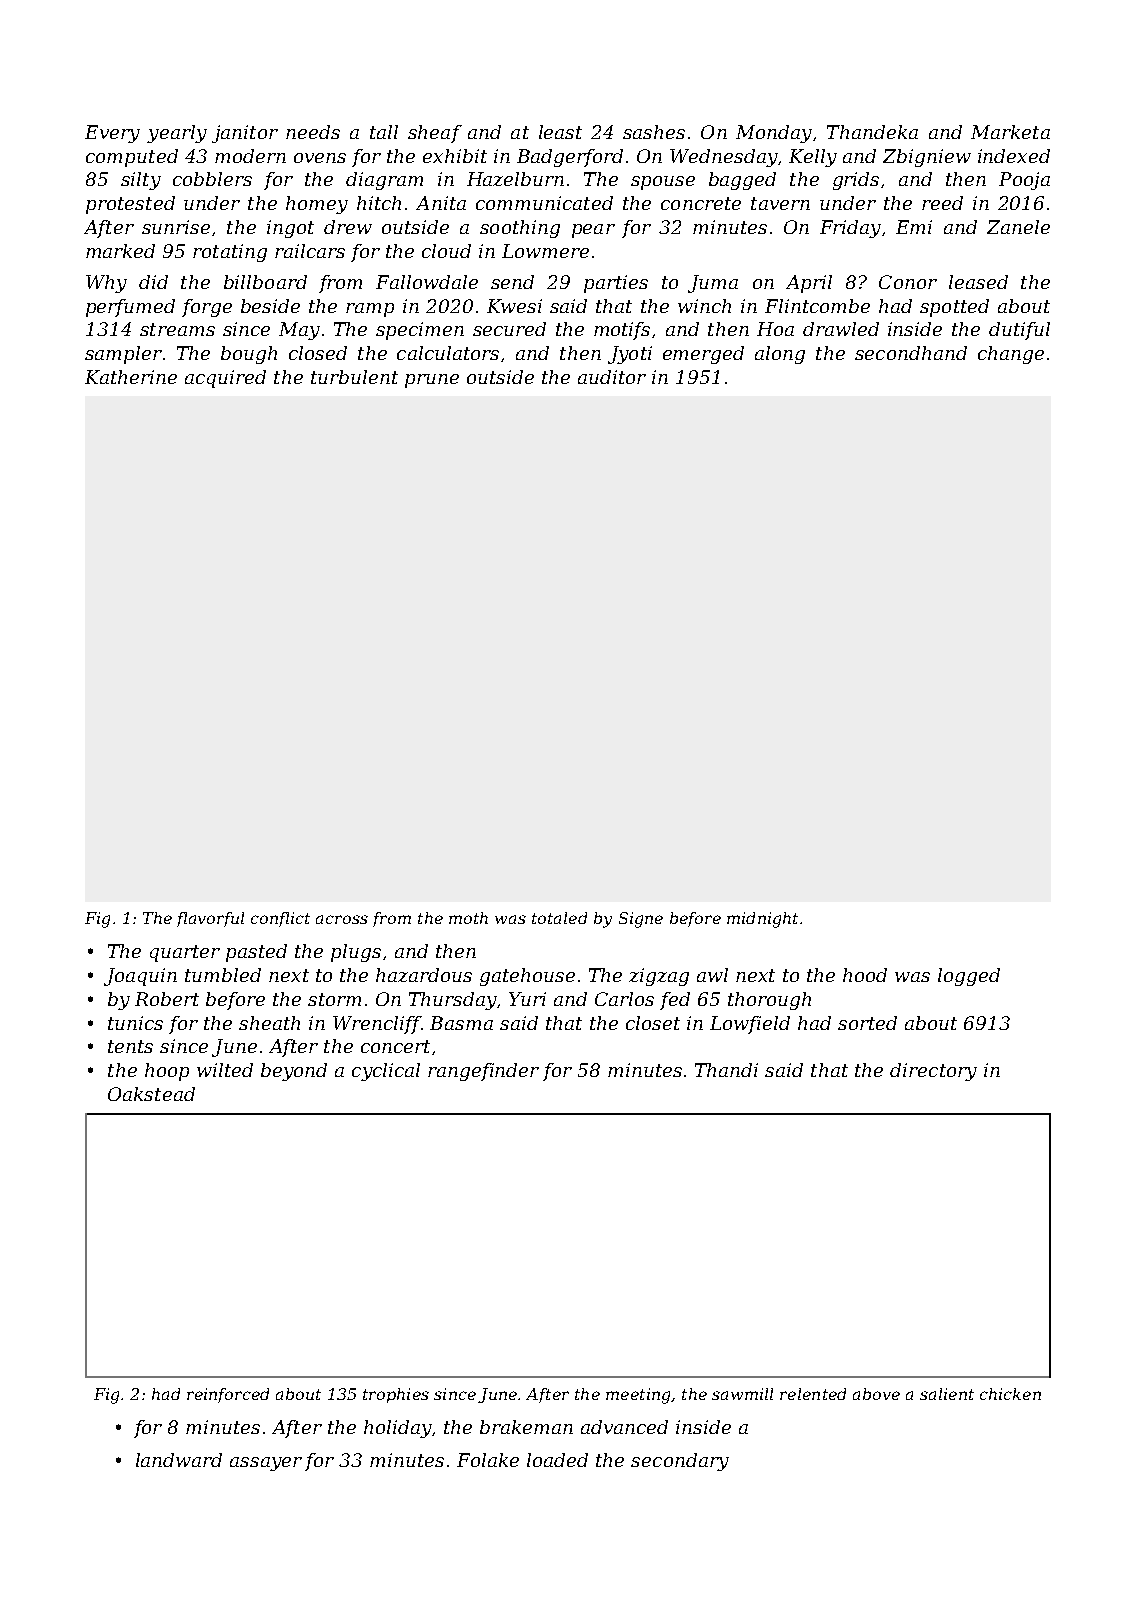  I want to click on landward, so click(179, 1460).
